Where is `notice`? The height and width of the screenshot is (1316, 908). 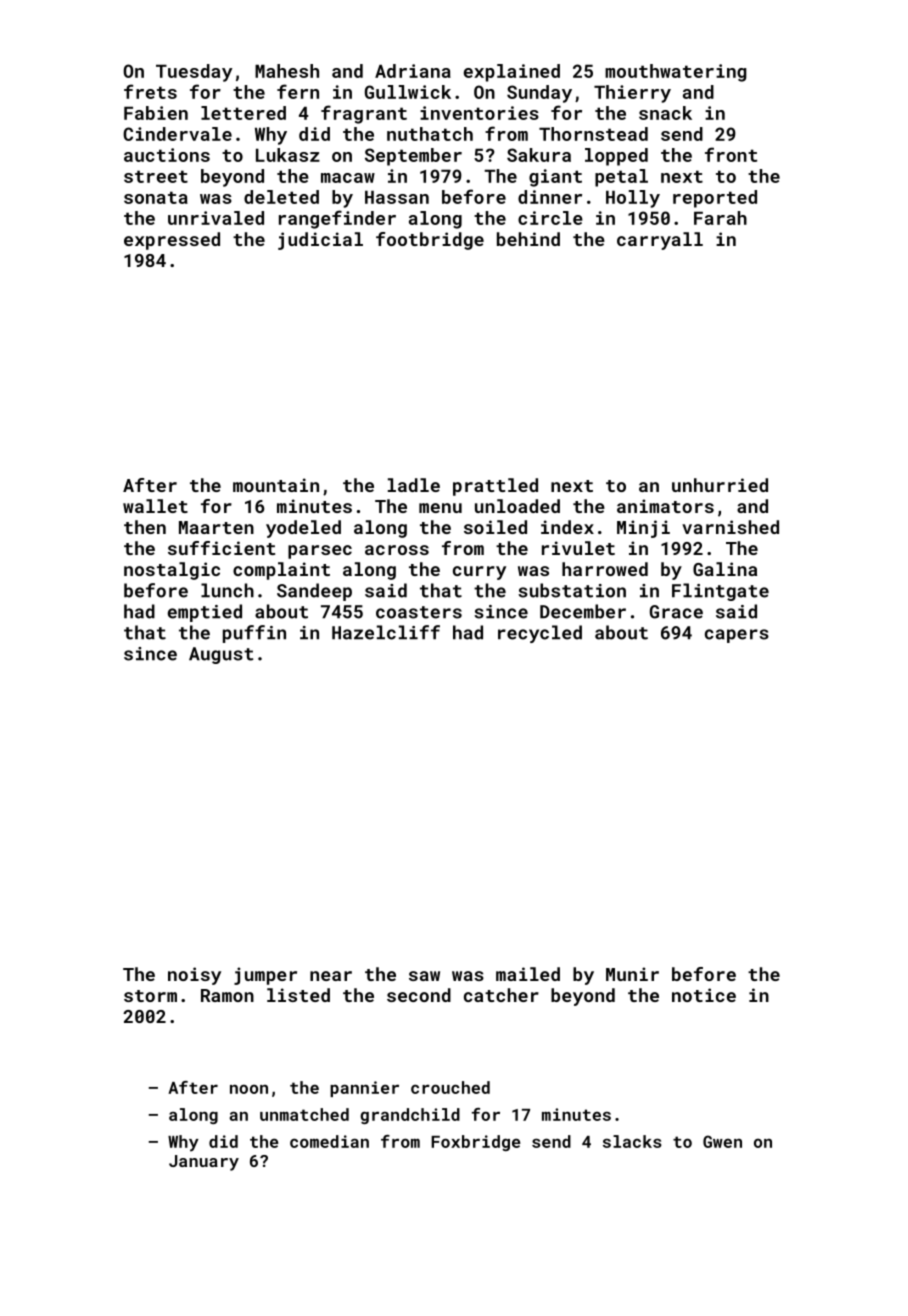
notice is located at coordinates (704, 995).
